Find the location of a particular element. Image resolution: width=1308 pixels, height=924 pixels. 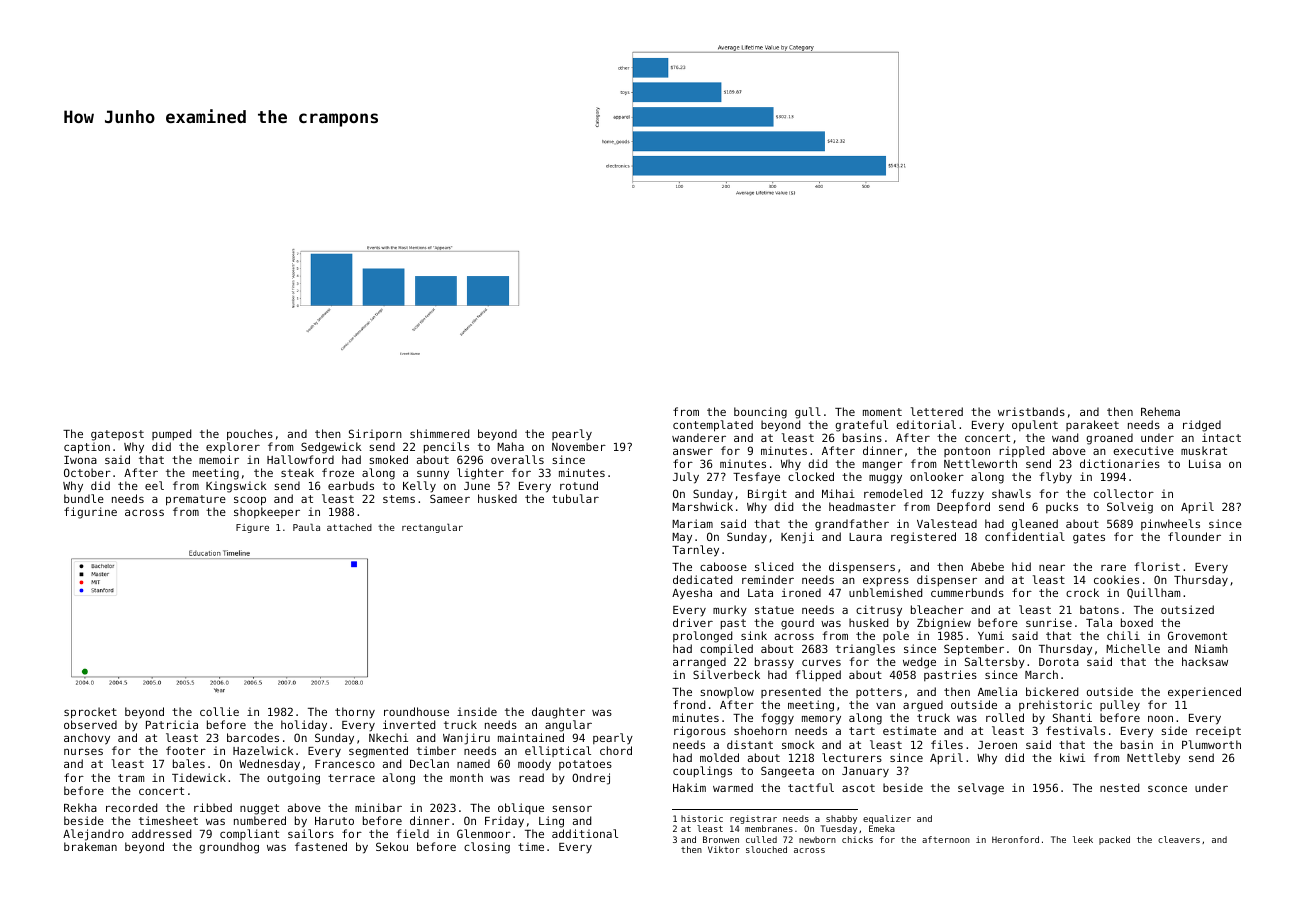

bouncing is located at coordinates (760, 413).
